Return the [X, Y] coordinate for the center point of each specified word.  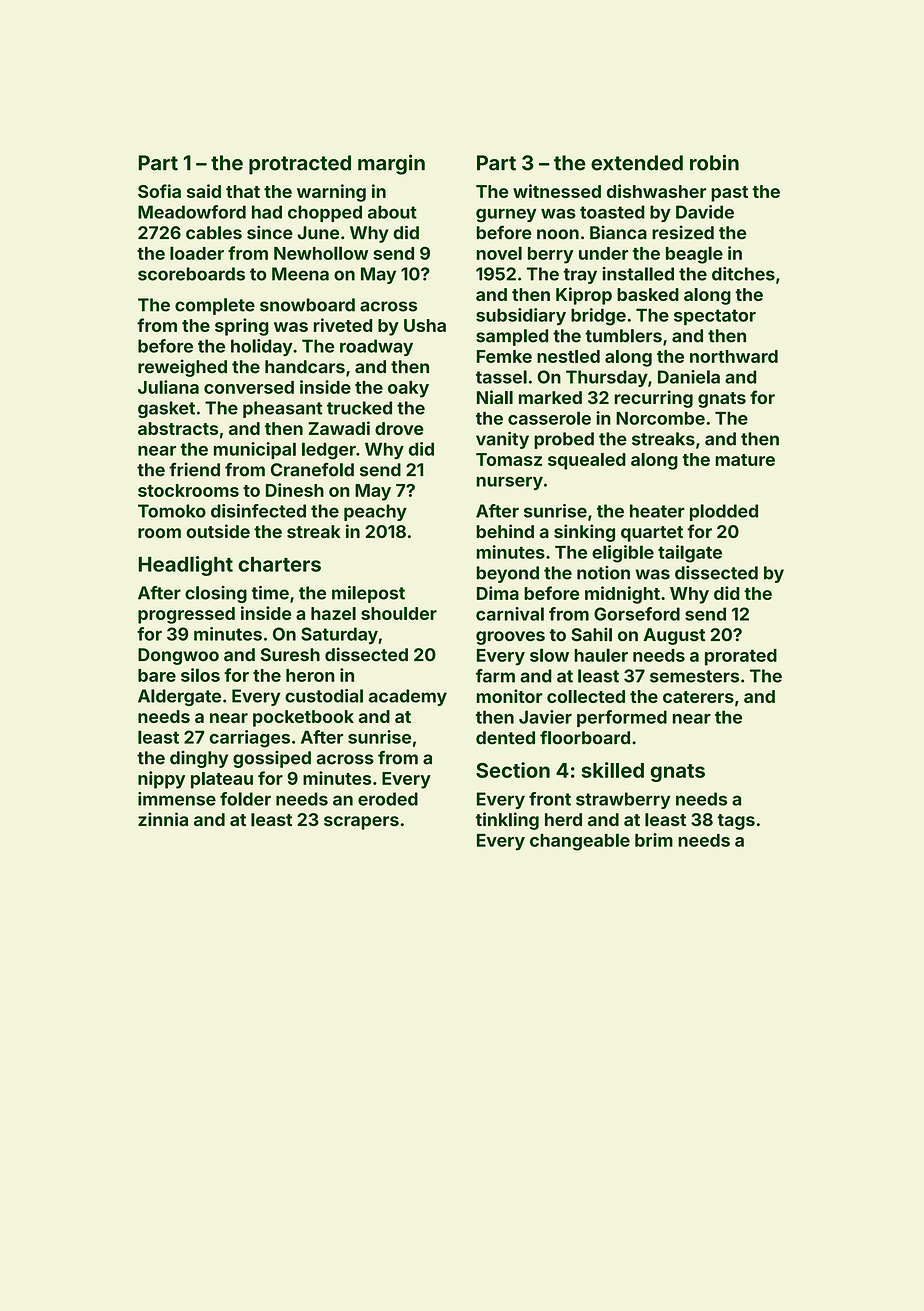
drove [399, 428]
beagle [694, 255]
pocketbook [303, 718]
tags [736, 822]
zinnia [163, 819]
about [392, 212]
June [318, 233]
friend [194, 469]
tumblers [623, 336]
